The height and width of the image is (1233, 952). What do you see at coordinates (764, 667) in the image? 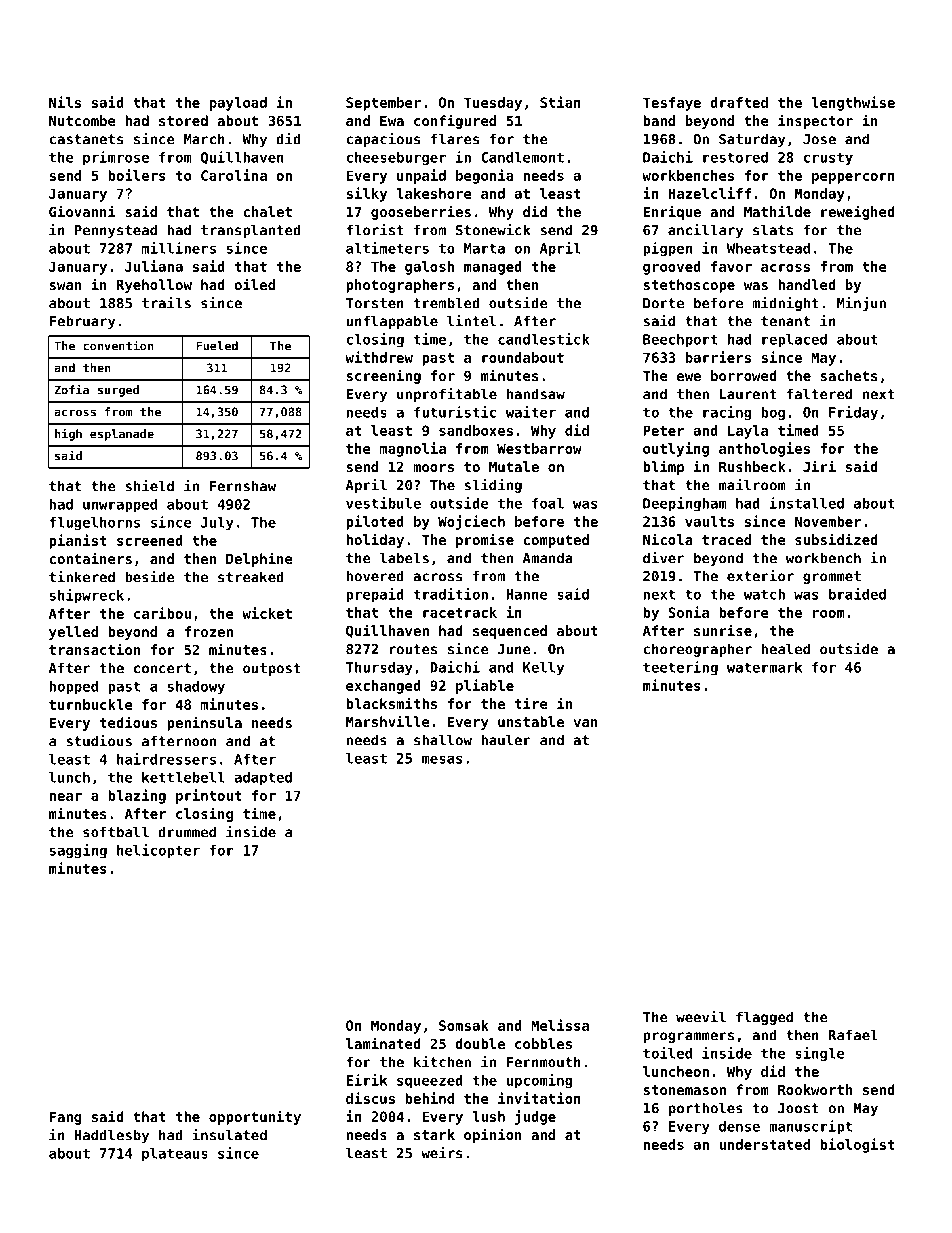
I see `watermark` at bounding box center [764, 667].
